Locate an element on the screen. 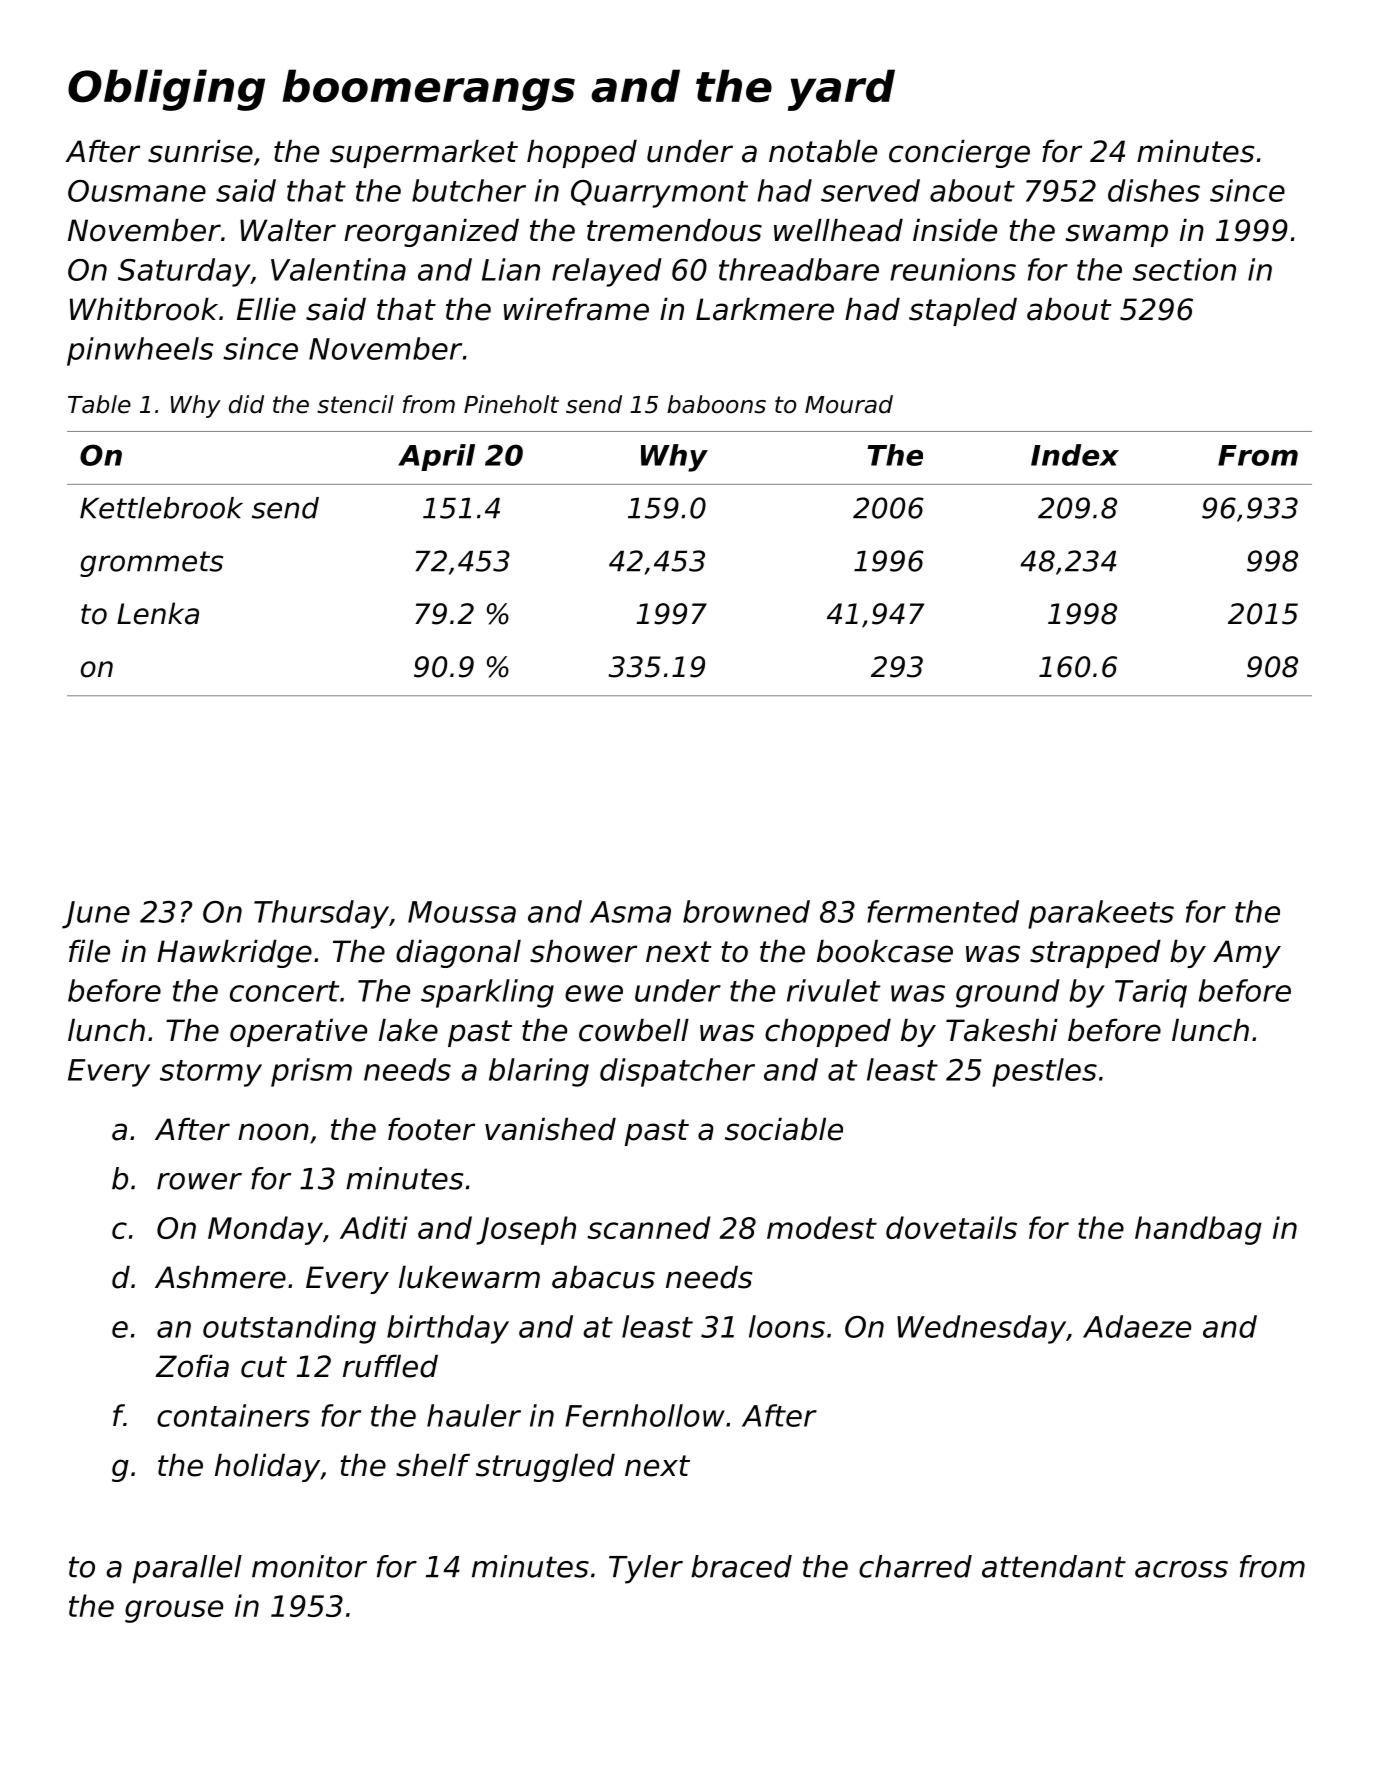 This screenshot has height=1784, width=1379. Asma is located at coordinates (630, 912).
